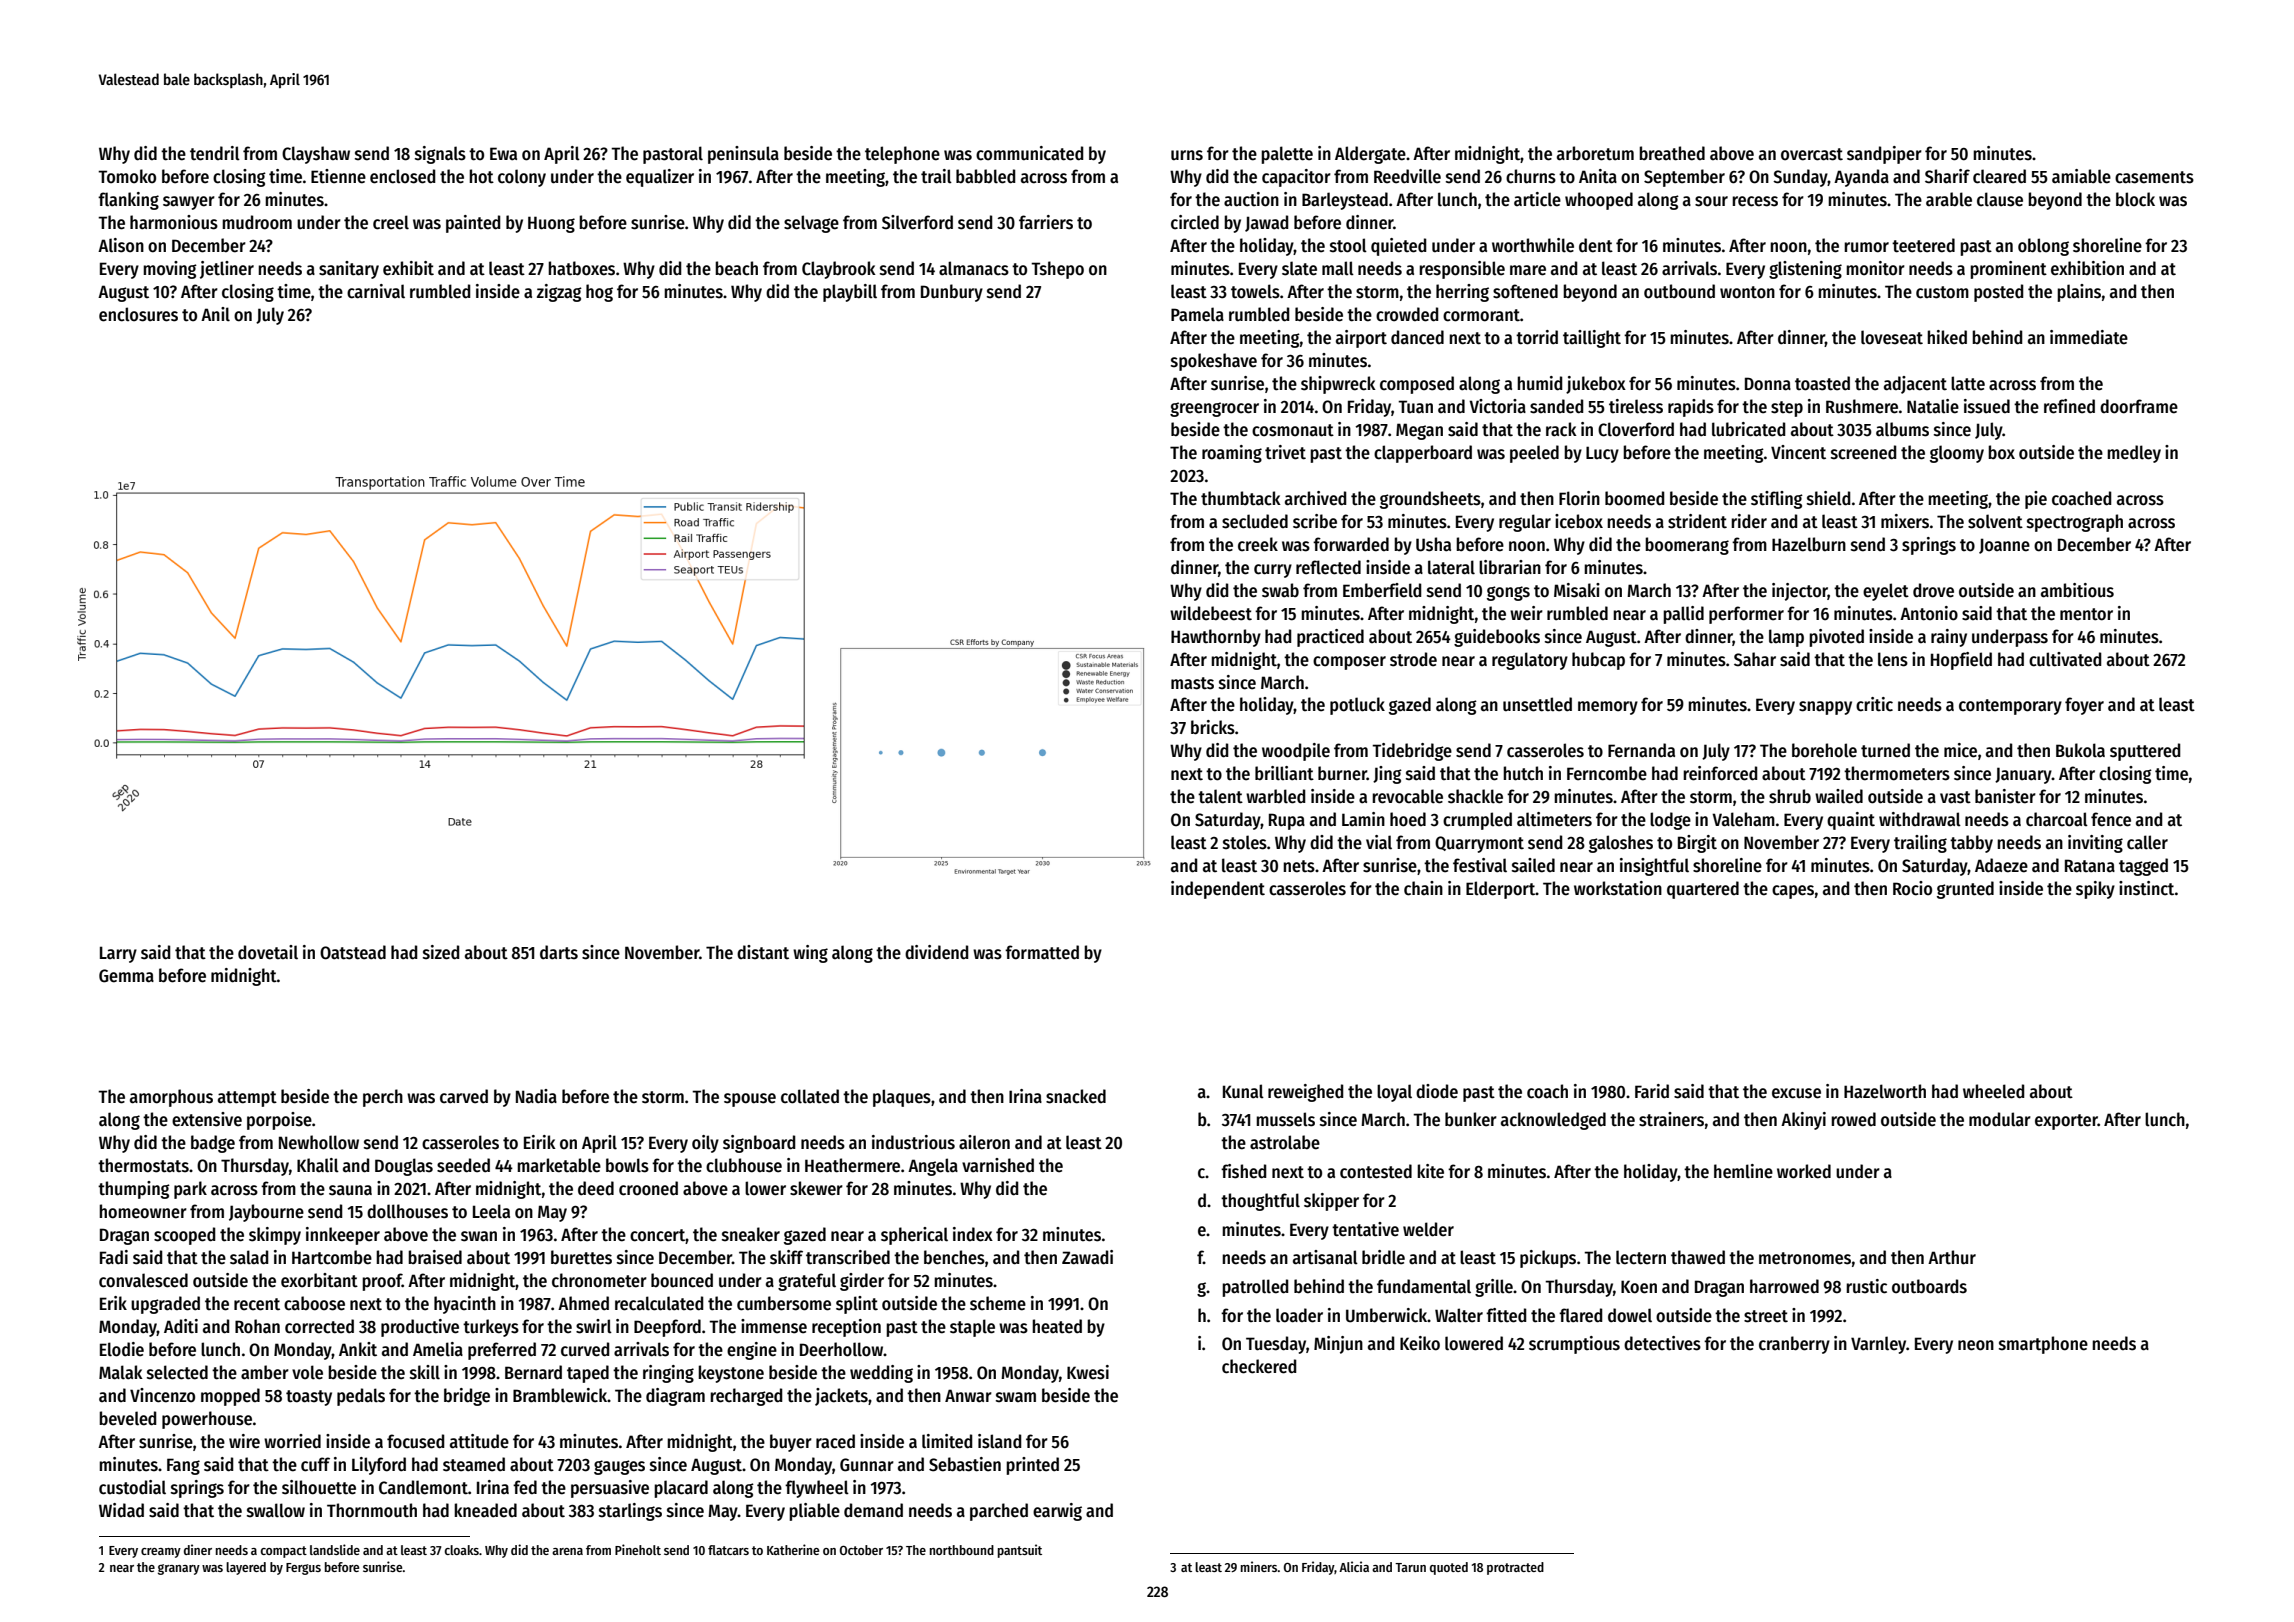 The image size is (2294, 1622). I want to click on enclosures, so click(138, 314).
